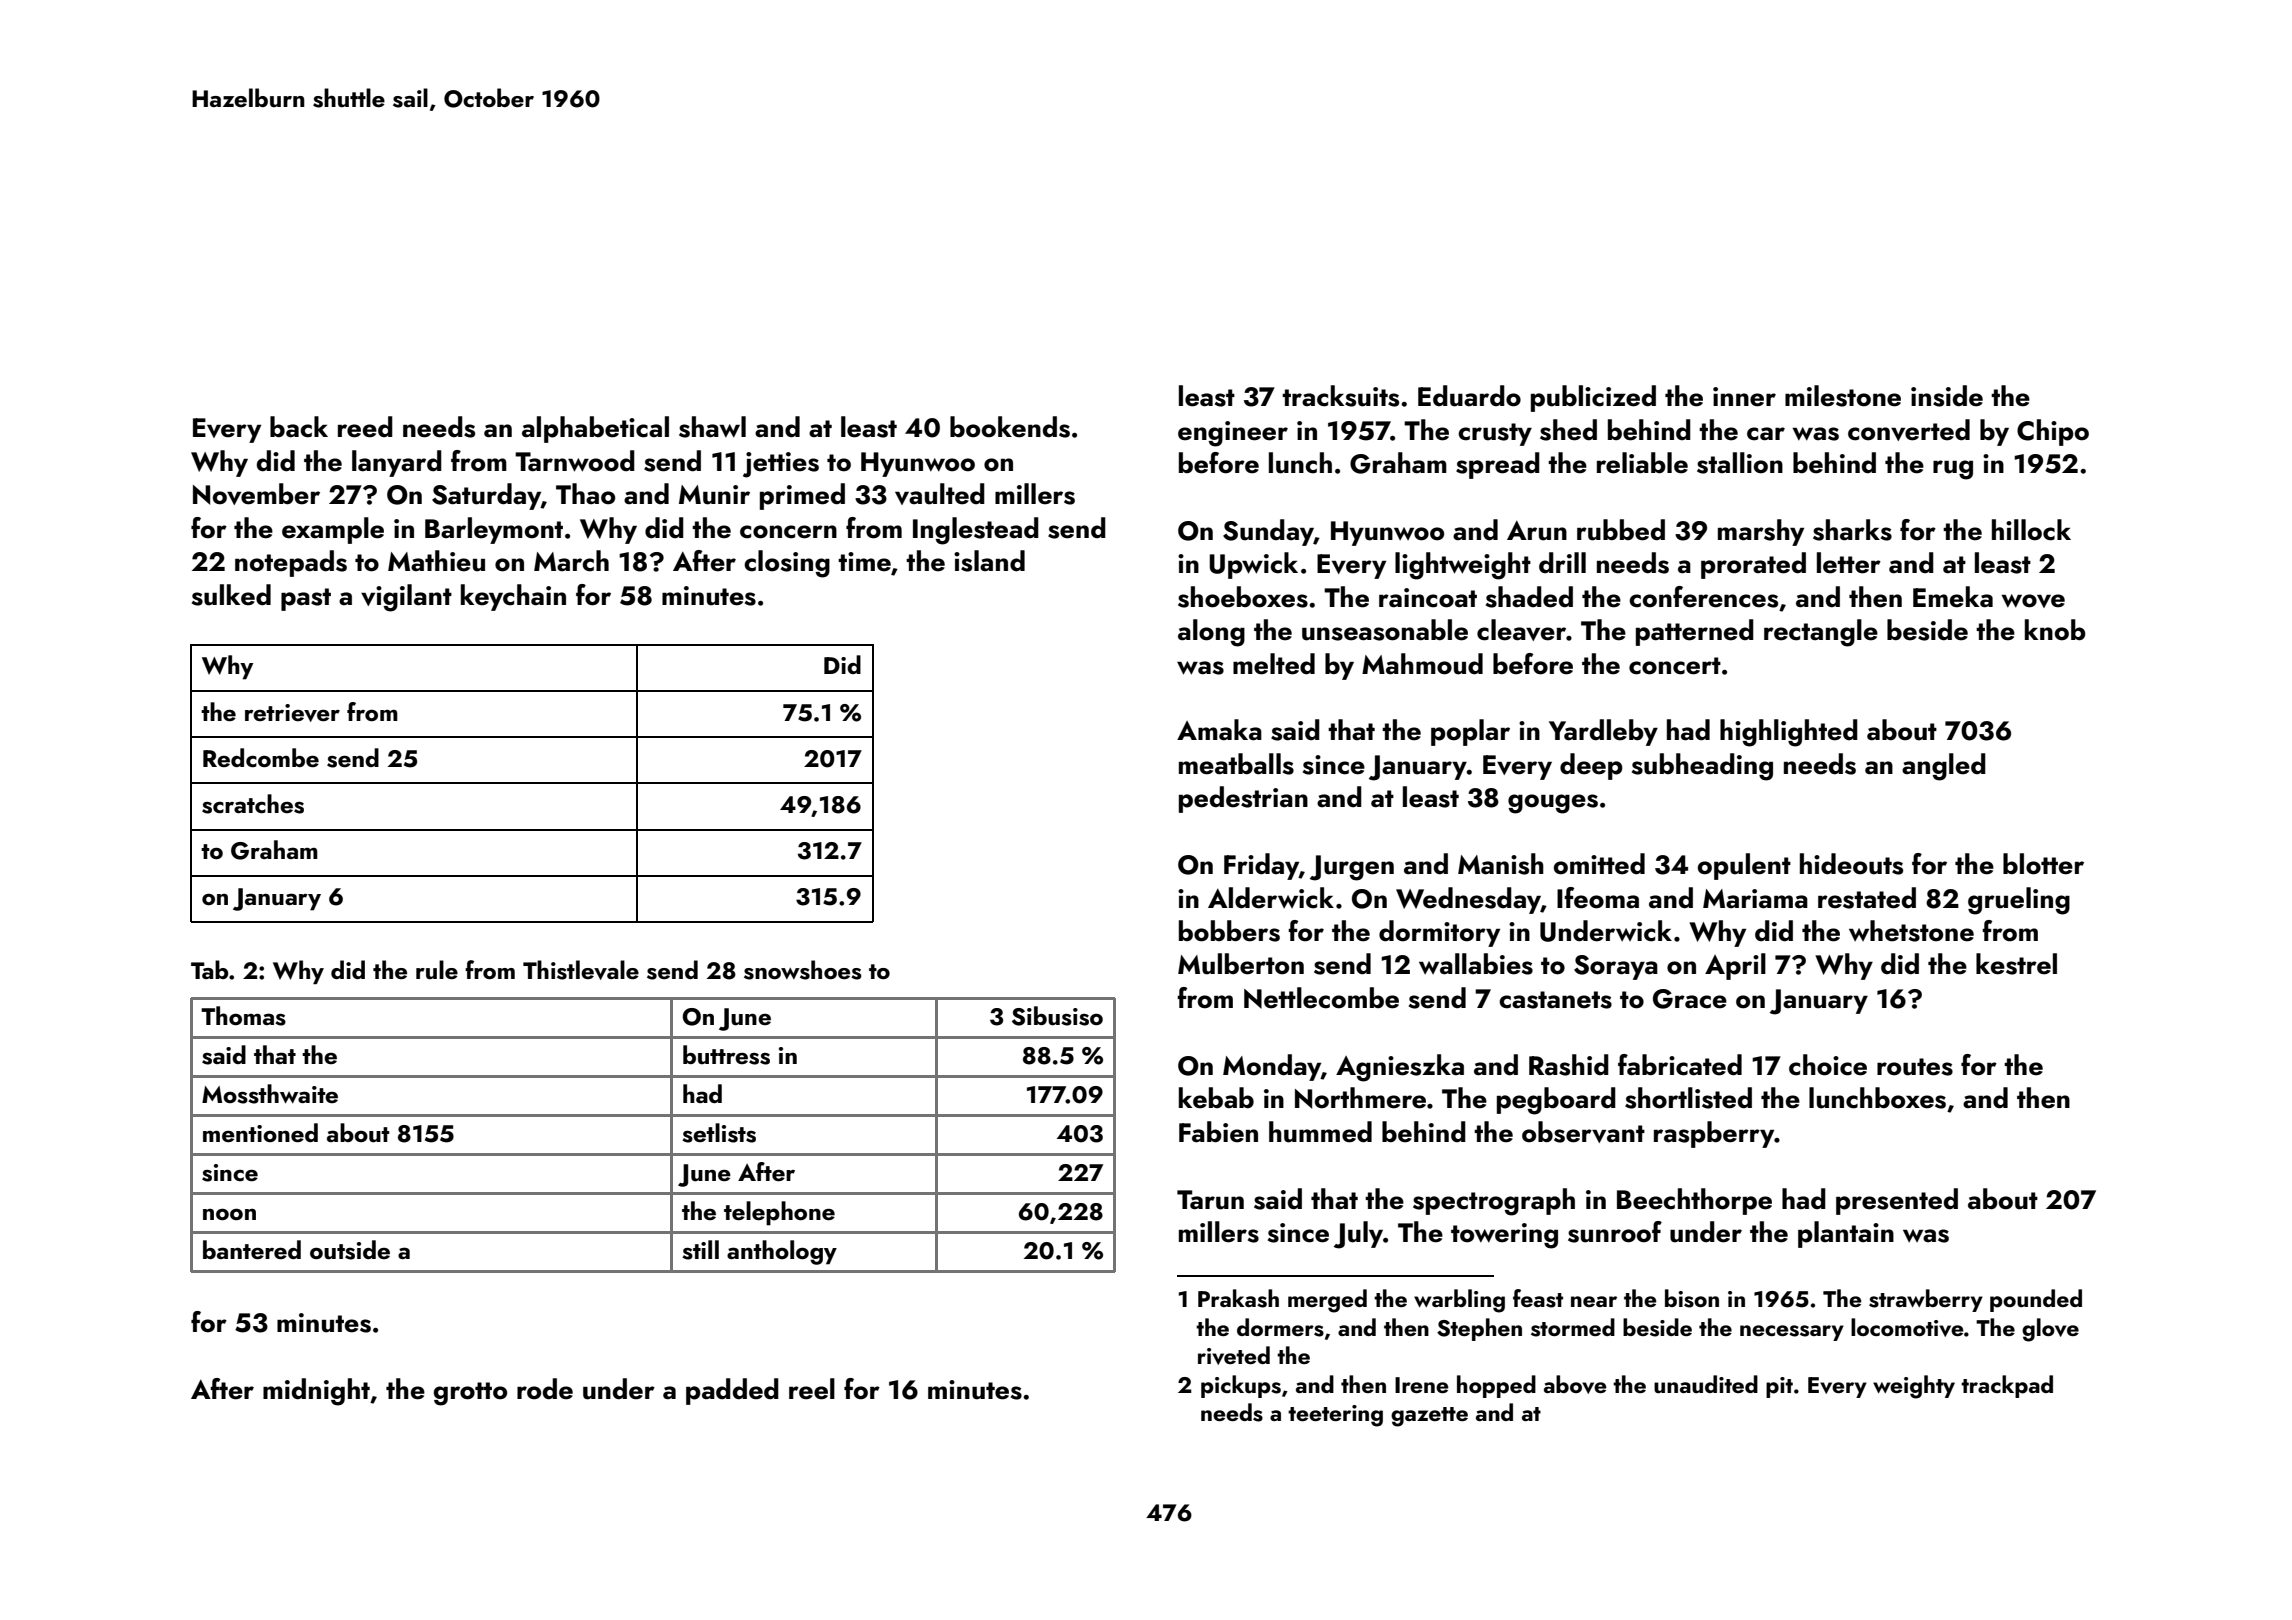 This screenshot has height=1620, width=2292. I want to click on padded, so click(732, 1391).
